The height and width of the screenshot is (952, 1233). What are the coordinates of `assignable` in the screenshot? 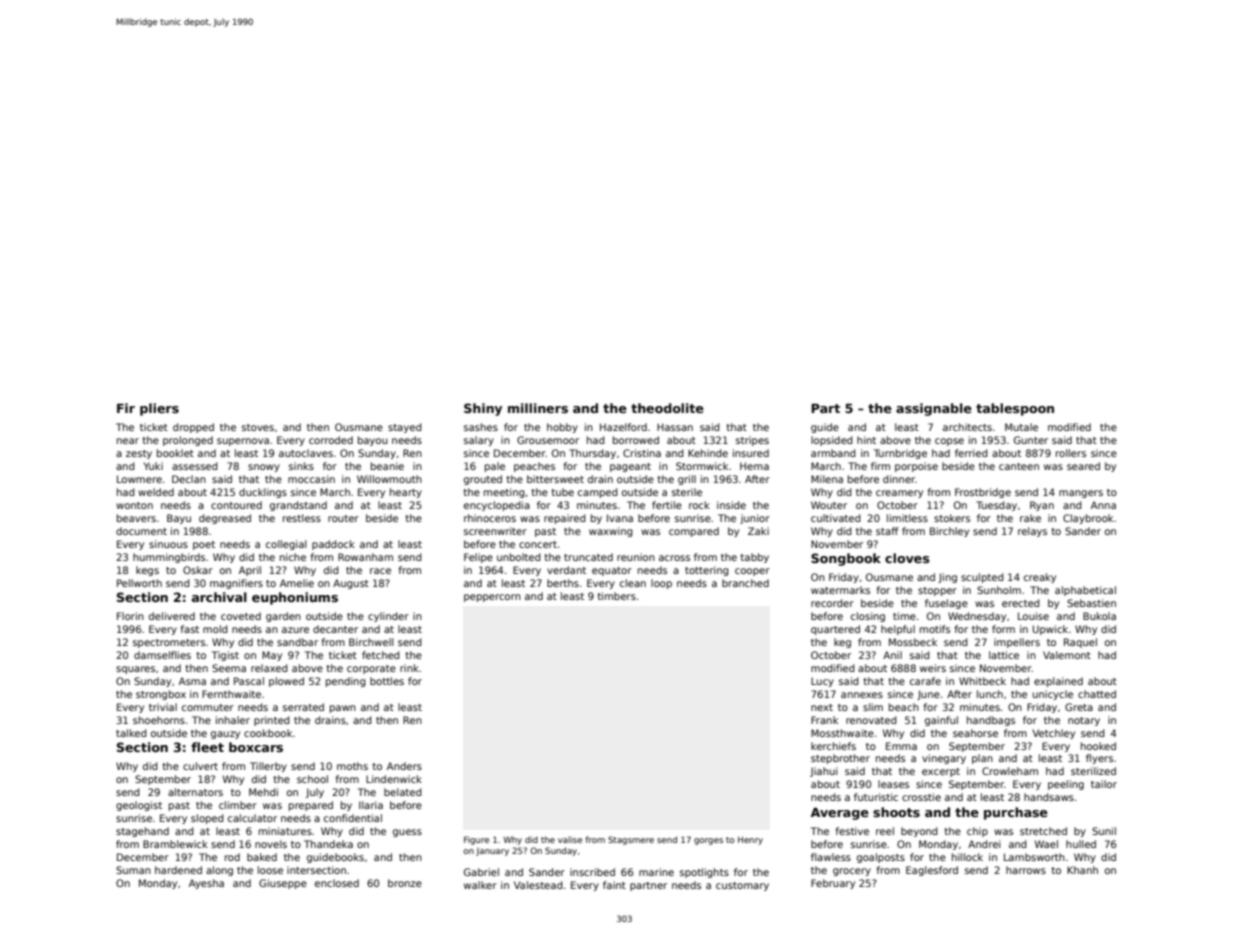 It's located at (934, 409).
